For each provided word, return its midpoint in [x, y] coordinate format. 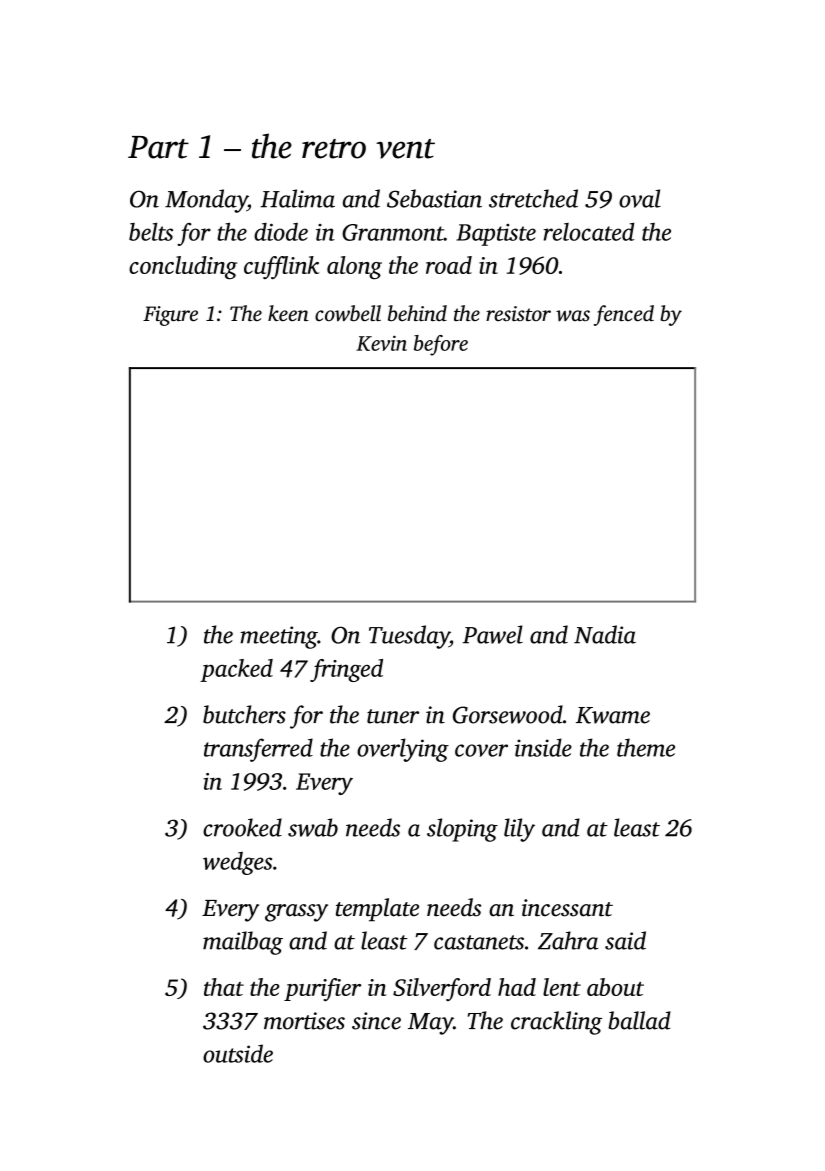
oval [640, 198]
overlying [403, 750]
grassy [296, 913]
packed [236, 670]
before [441, 345]
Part [158, 147]
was [573, 316]
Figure [170, 316]
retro [334, 149]
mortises [304, 1021]
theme [646, 747]
